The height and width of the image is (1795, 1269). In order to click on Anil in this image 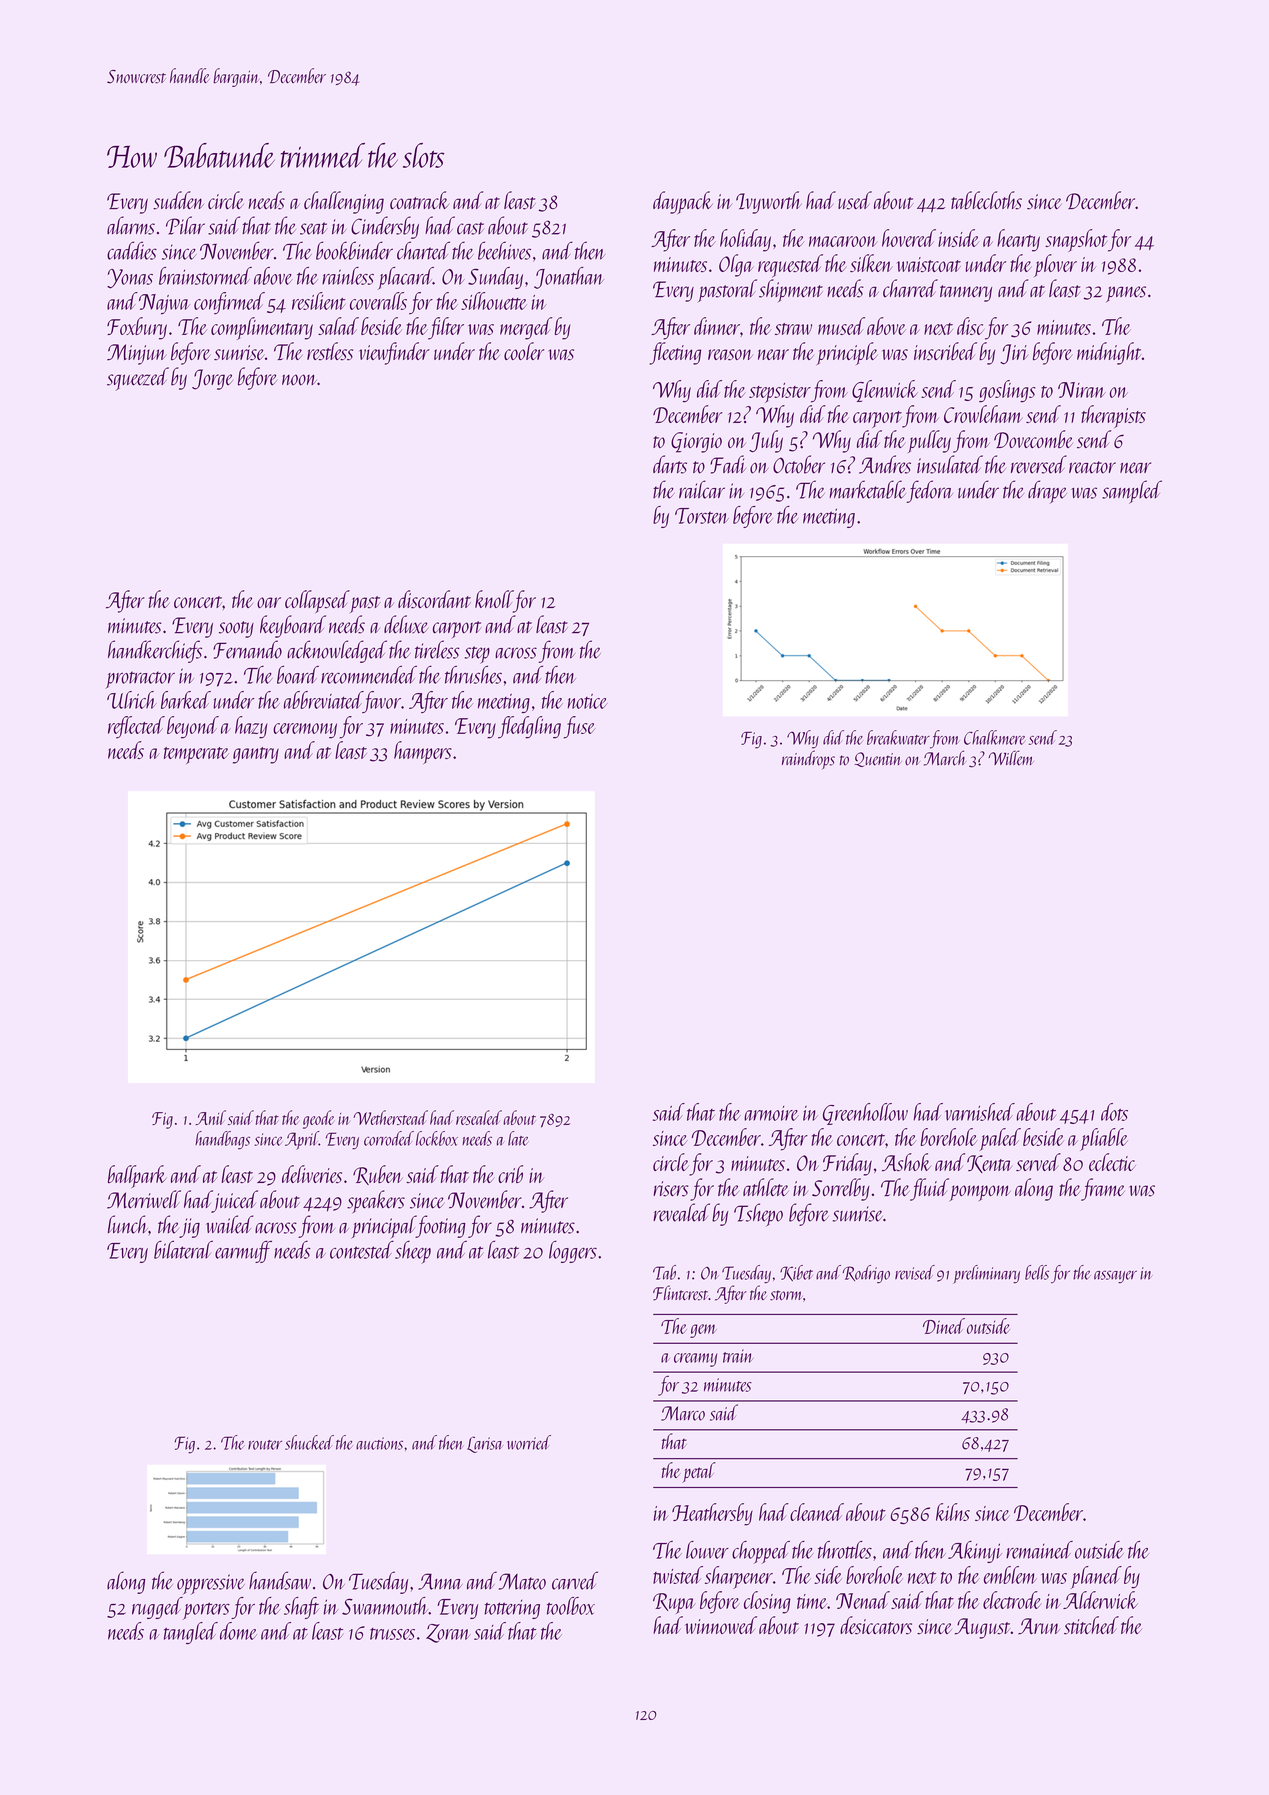, I will do `click(210, 1117)`.
